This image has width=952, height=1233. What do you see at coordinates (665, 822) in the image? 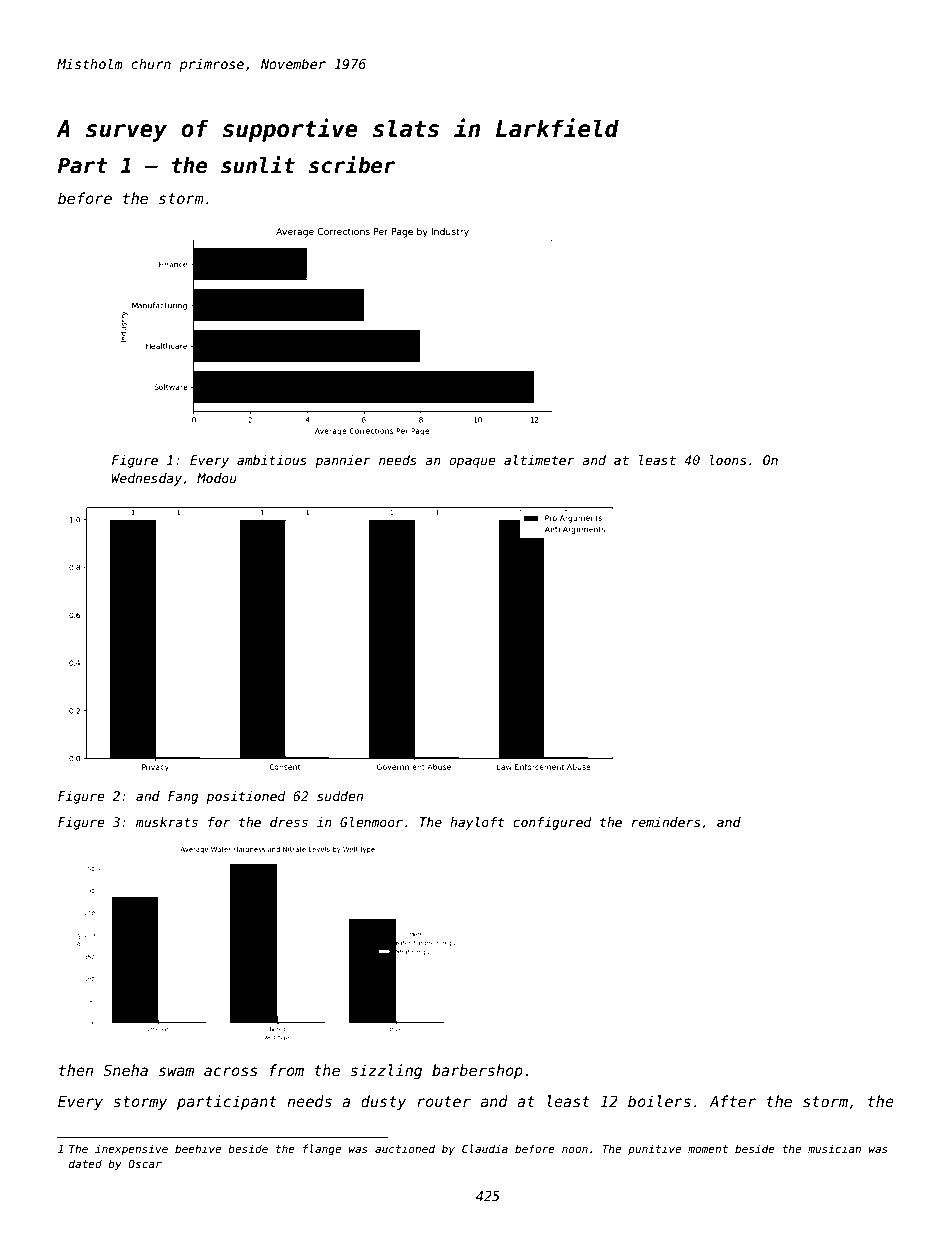
I see `reminders` at bounding box center [665, 822].
